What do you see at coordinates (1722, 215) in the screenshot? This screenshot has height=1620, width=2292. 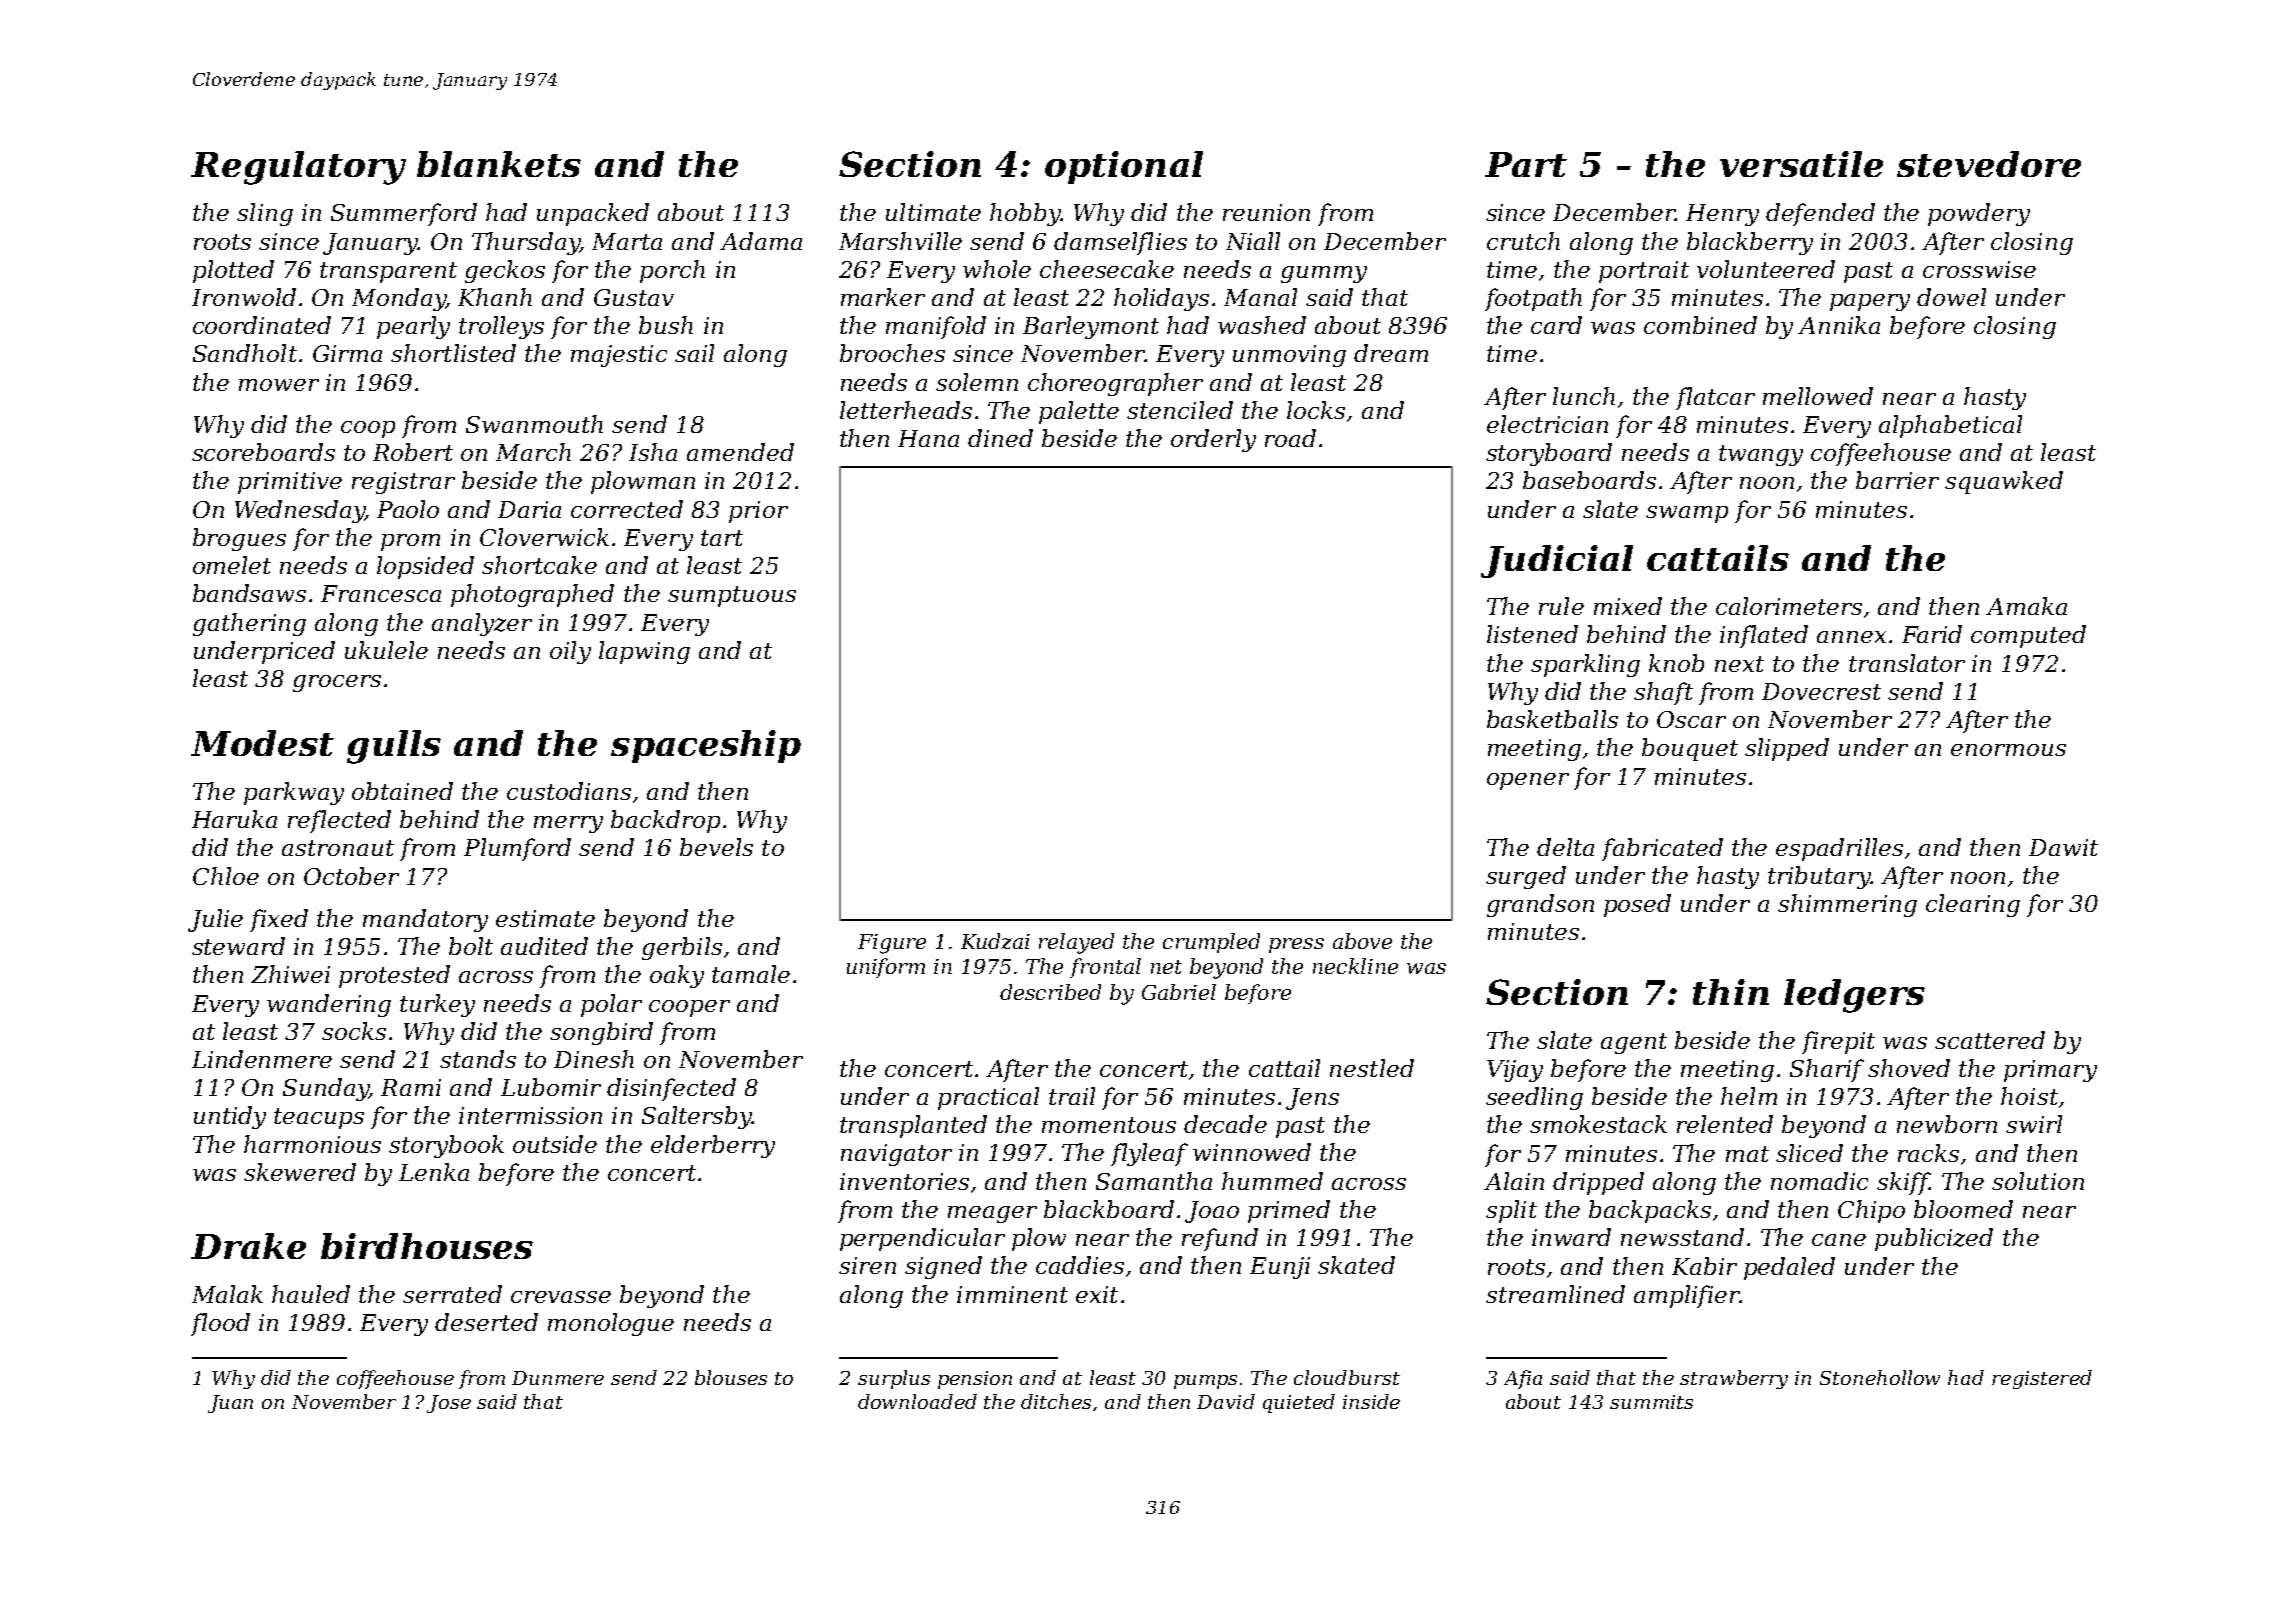 I see `Henry` at bounding box center [1722, 215].
